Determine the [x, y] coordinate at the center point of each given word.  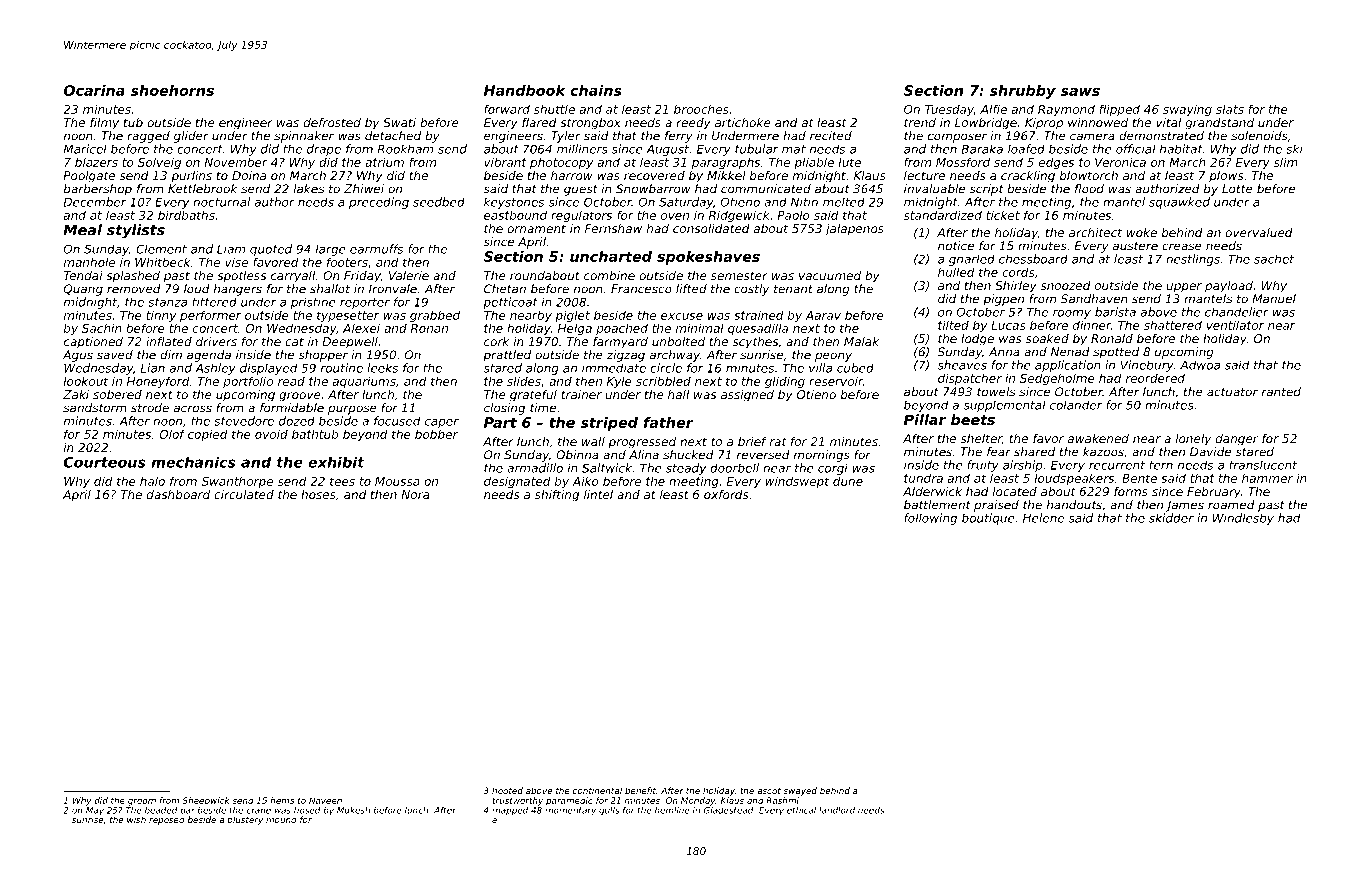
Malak [861, 341]
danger [1237, 440]
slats [1230, 109]
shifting [557, 496]
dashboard [178, 494]
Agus [78, 356]
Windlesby [1243, 519]
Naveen [325, 800]
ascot [769, 791]
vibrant [505, 162]
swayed [800, 791]
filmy [104, 124]
